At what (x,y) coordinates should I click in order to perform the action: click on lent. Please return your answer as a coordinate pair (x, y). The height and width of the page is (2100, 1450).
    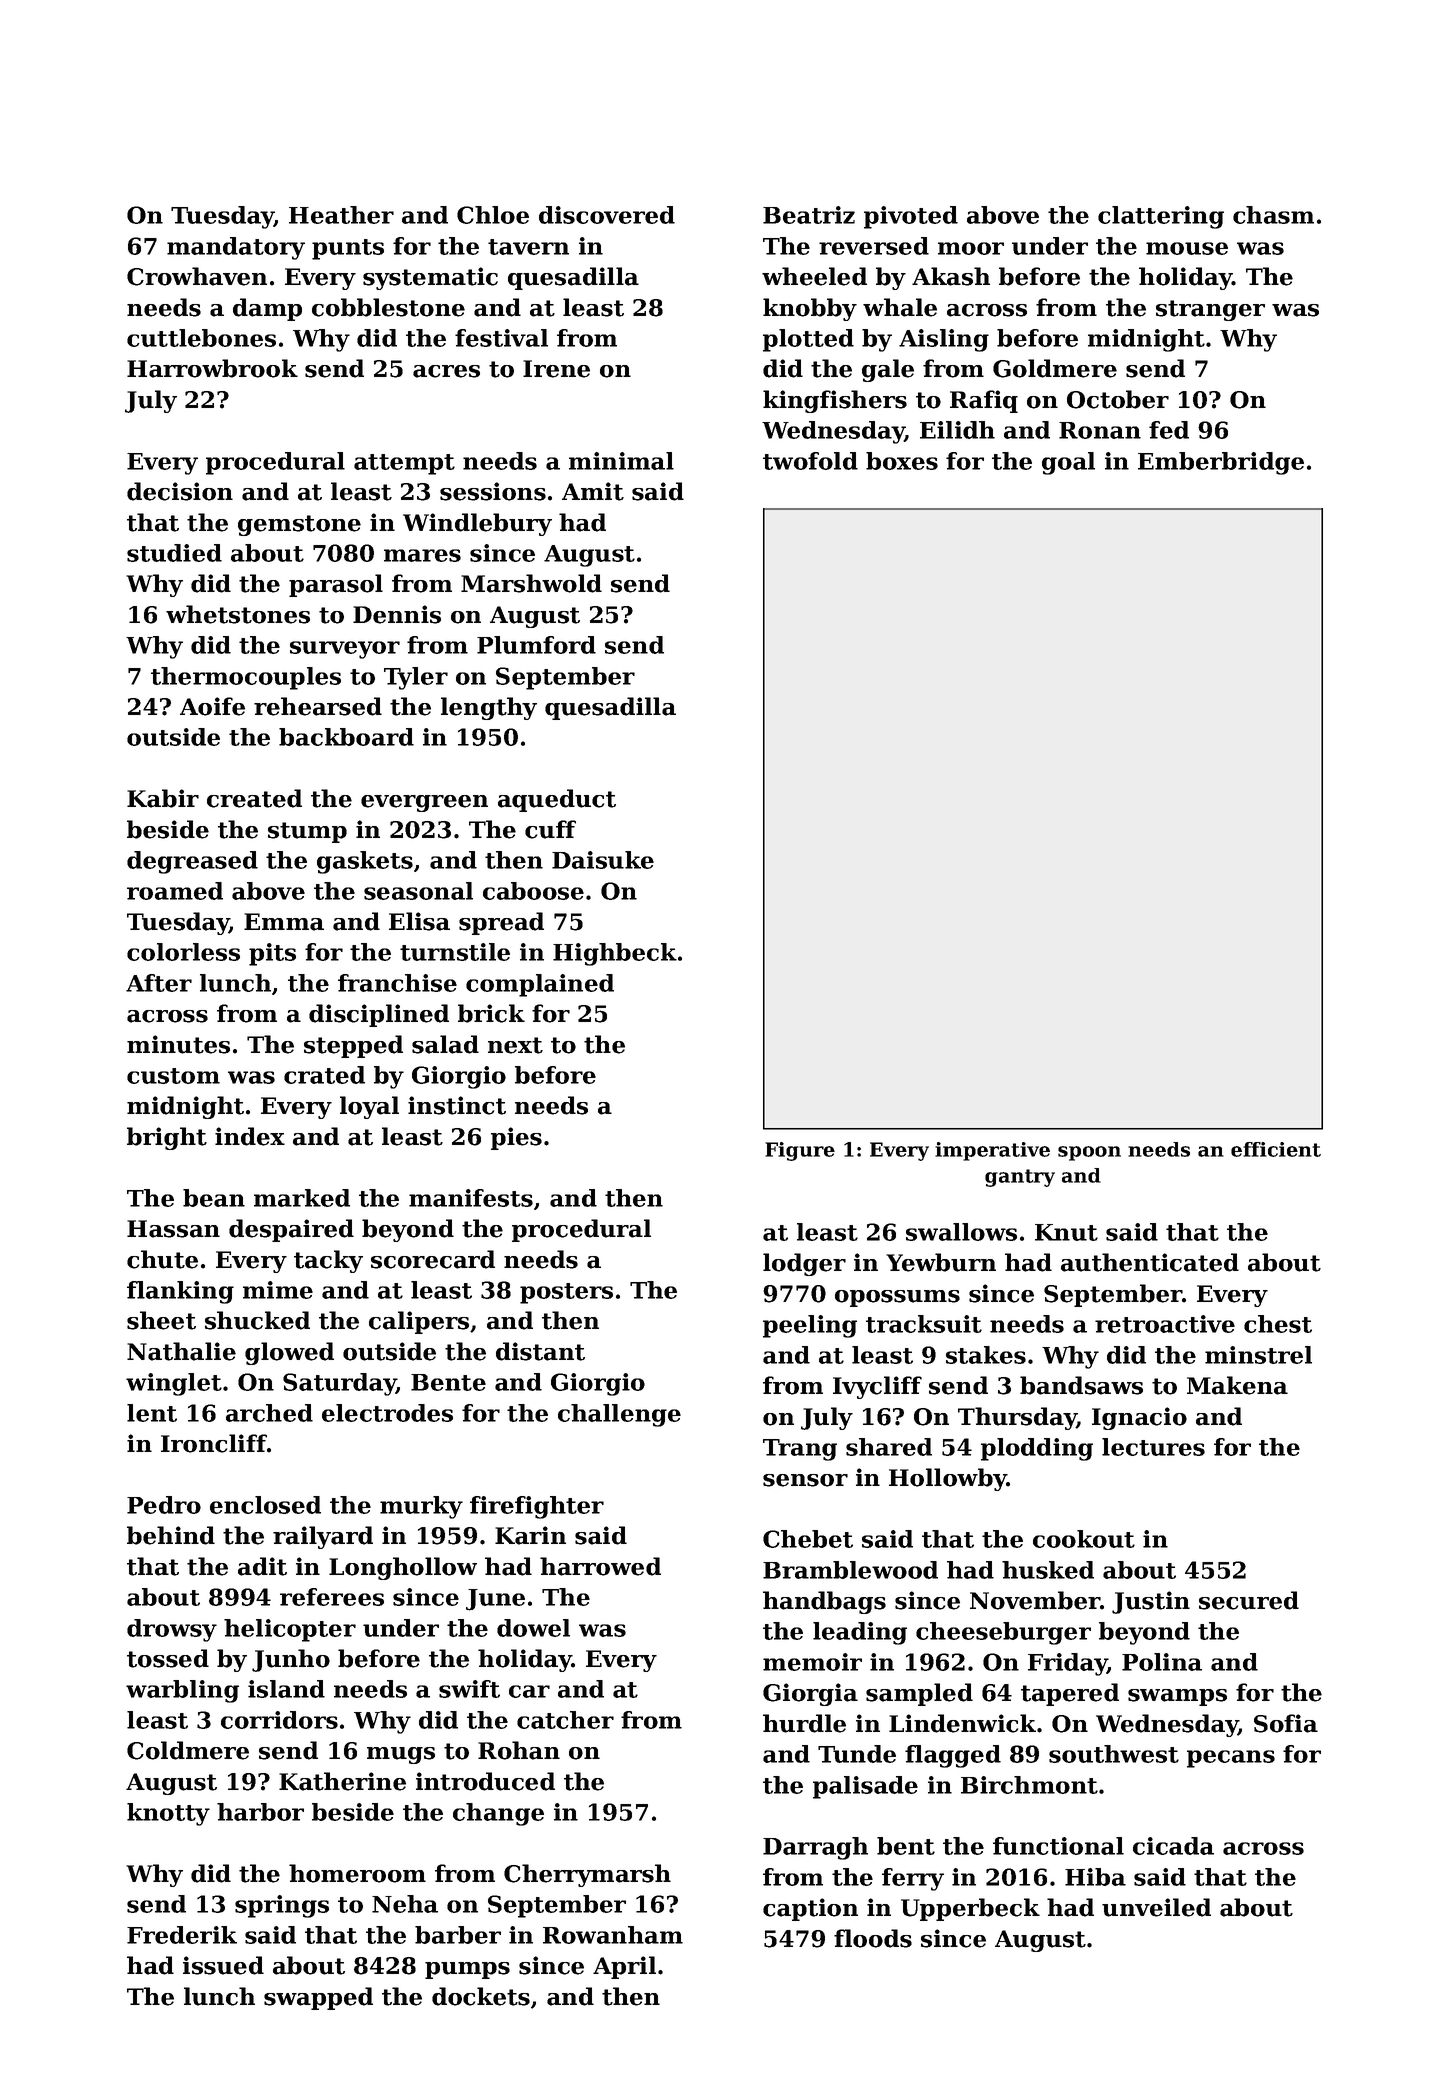
    Looking at the image, I should click on (152, 1413).
